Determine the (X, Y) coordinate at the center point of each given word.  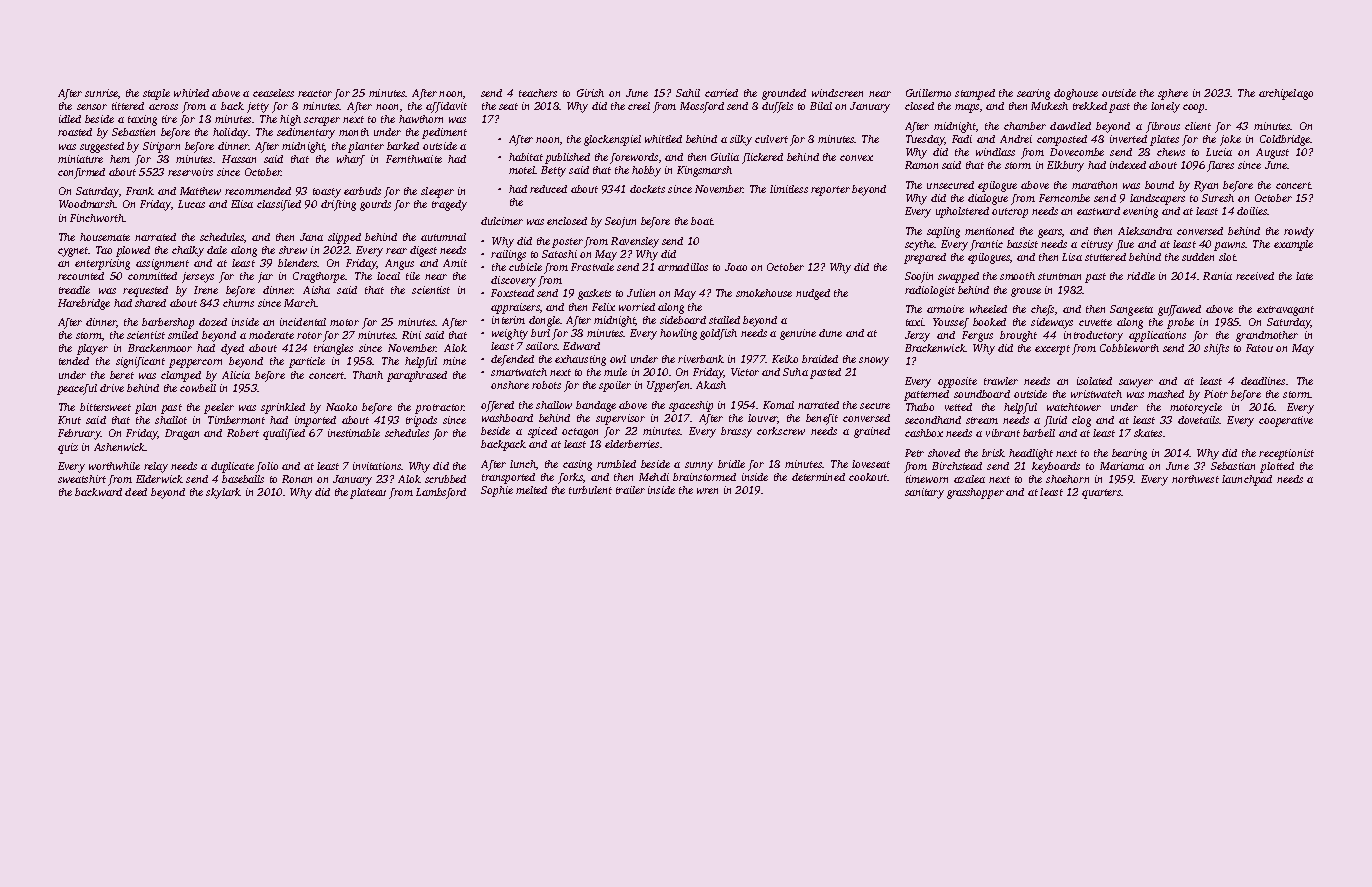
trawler (1001, 381)
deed (136, 492)
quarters (1101, 494)
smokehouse (764, 293)
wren (707, 491)
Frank (140, 191)
